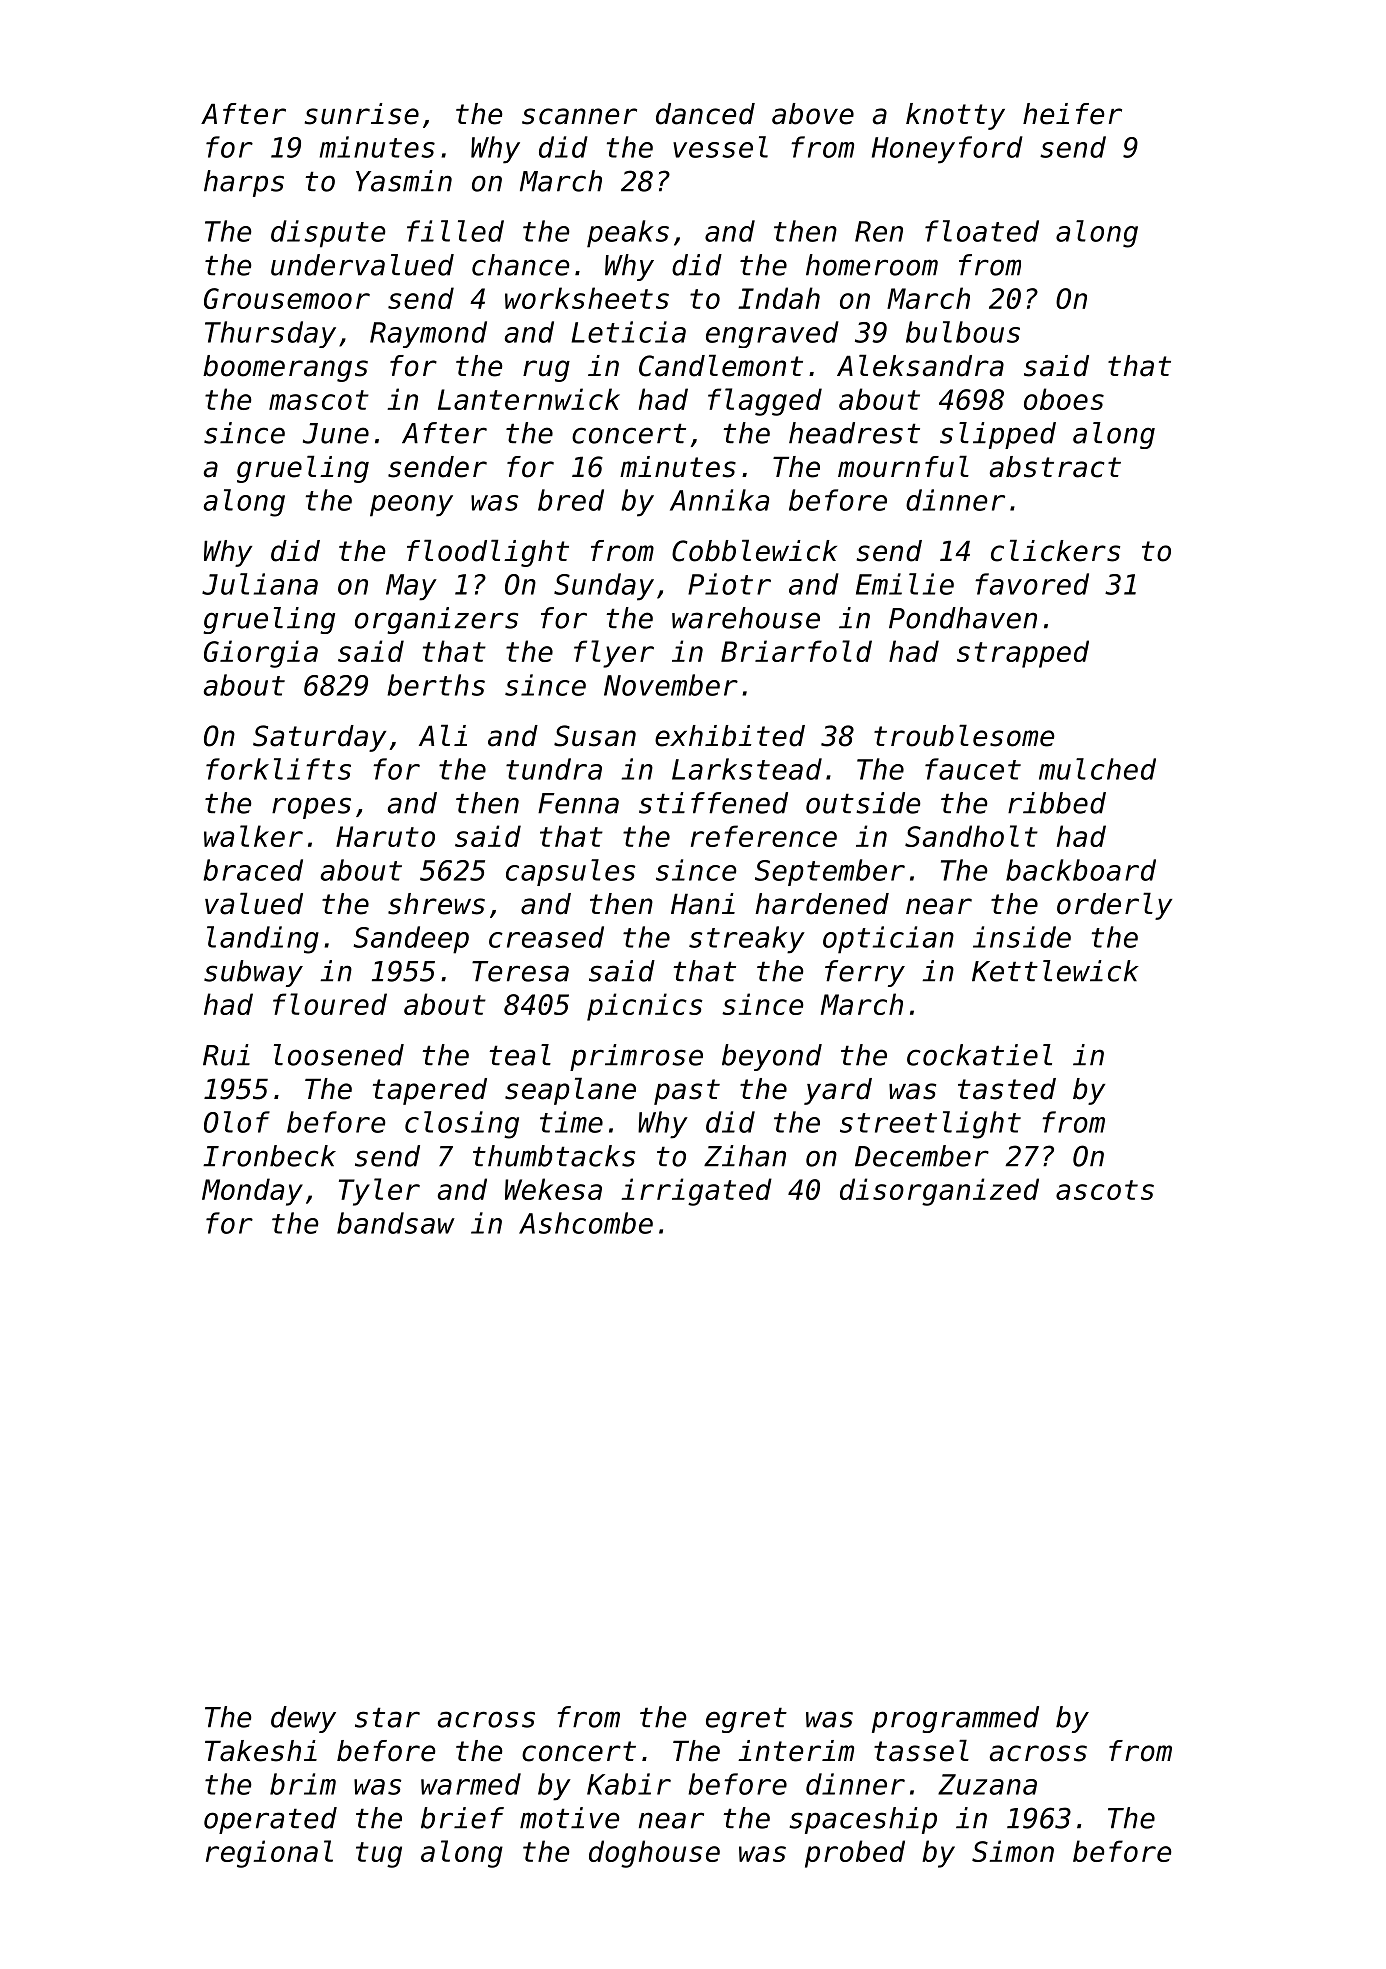 Image resolution: width=1386 pixels, height=1969 pixels. What do you see at coordinates (654, 1854) in the page?
I see `doghouse` at bounding box center [654, 1854].
